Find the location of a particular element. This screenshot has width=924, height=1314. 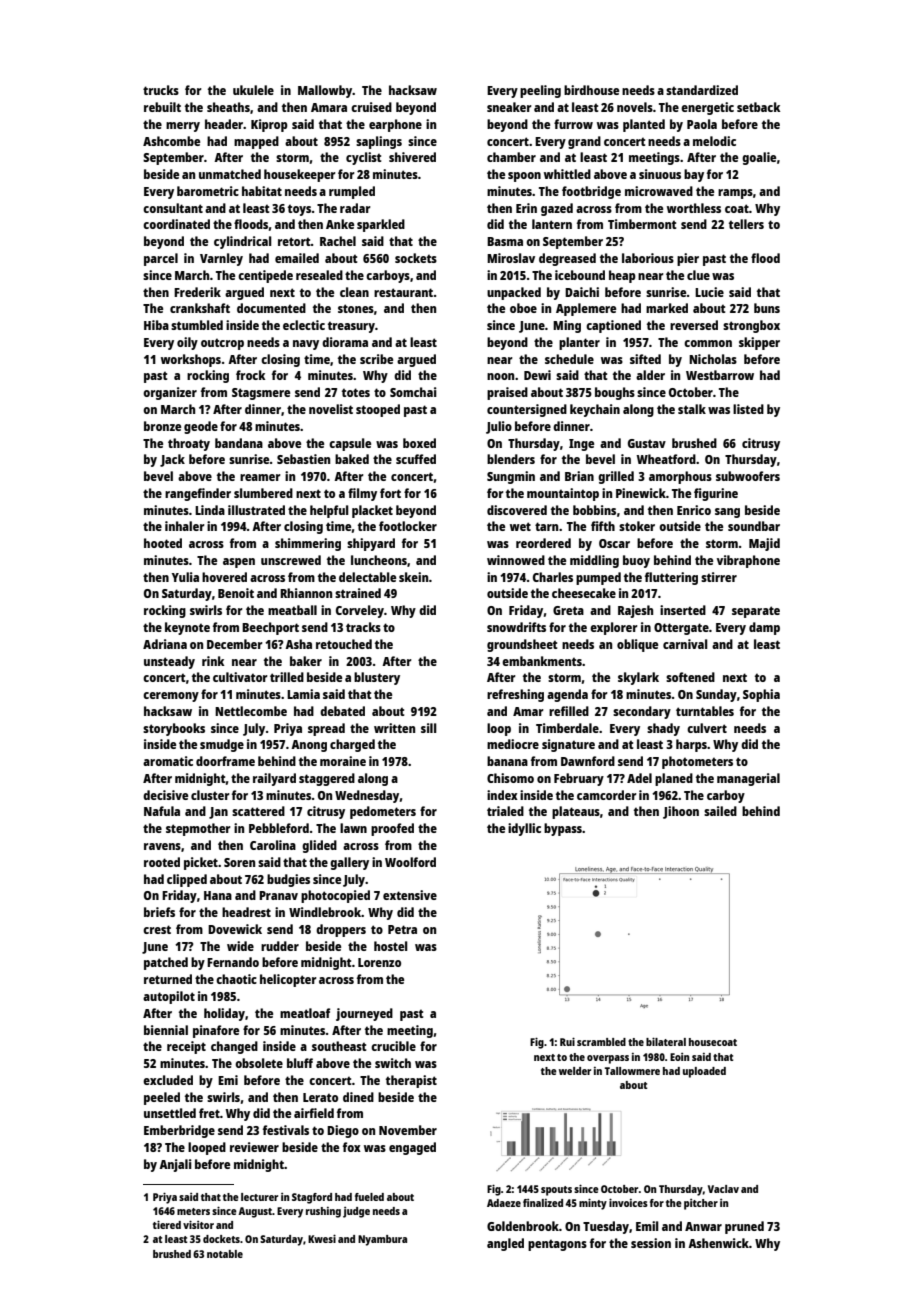

amorphous is located at coordinates (680, 477).
